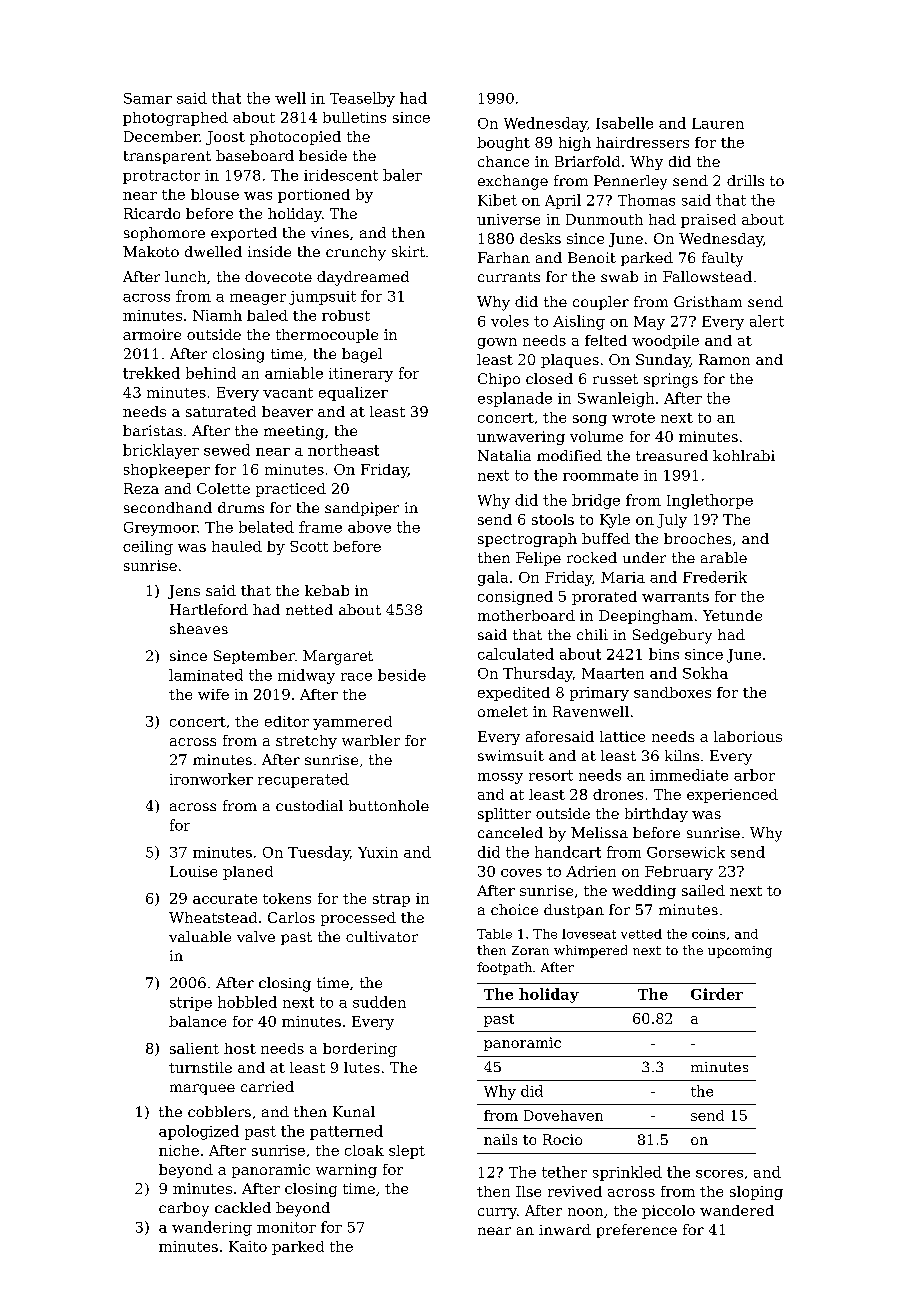  I want to click on upcoming, so click(740, 952).
